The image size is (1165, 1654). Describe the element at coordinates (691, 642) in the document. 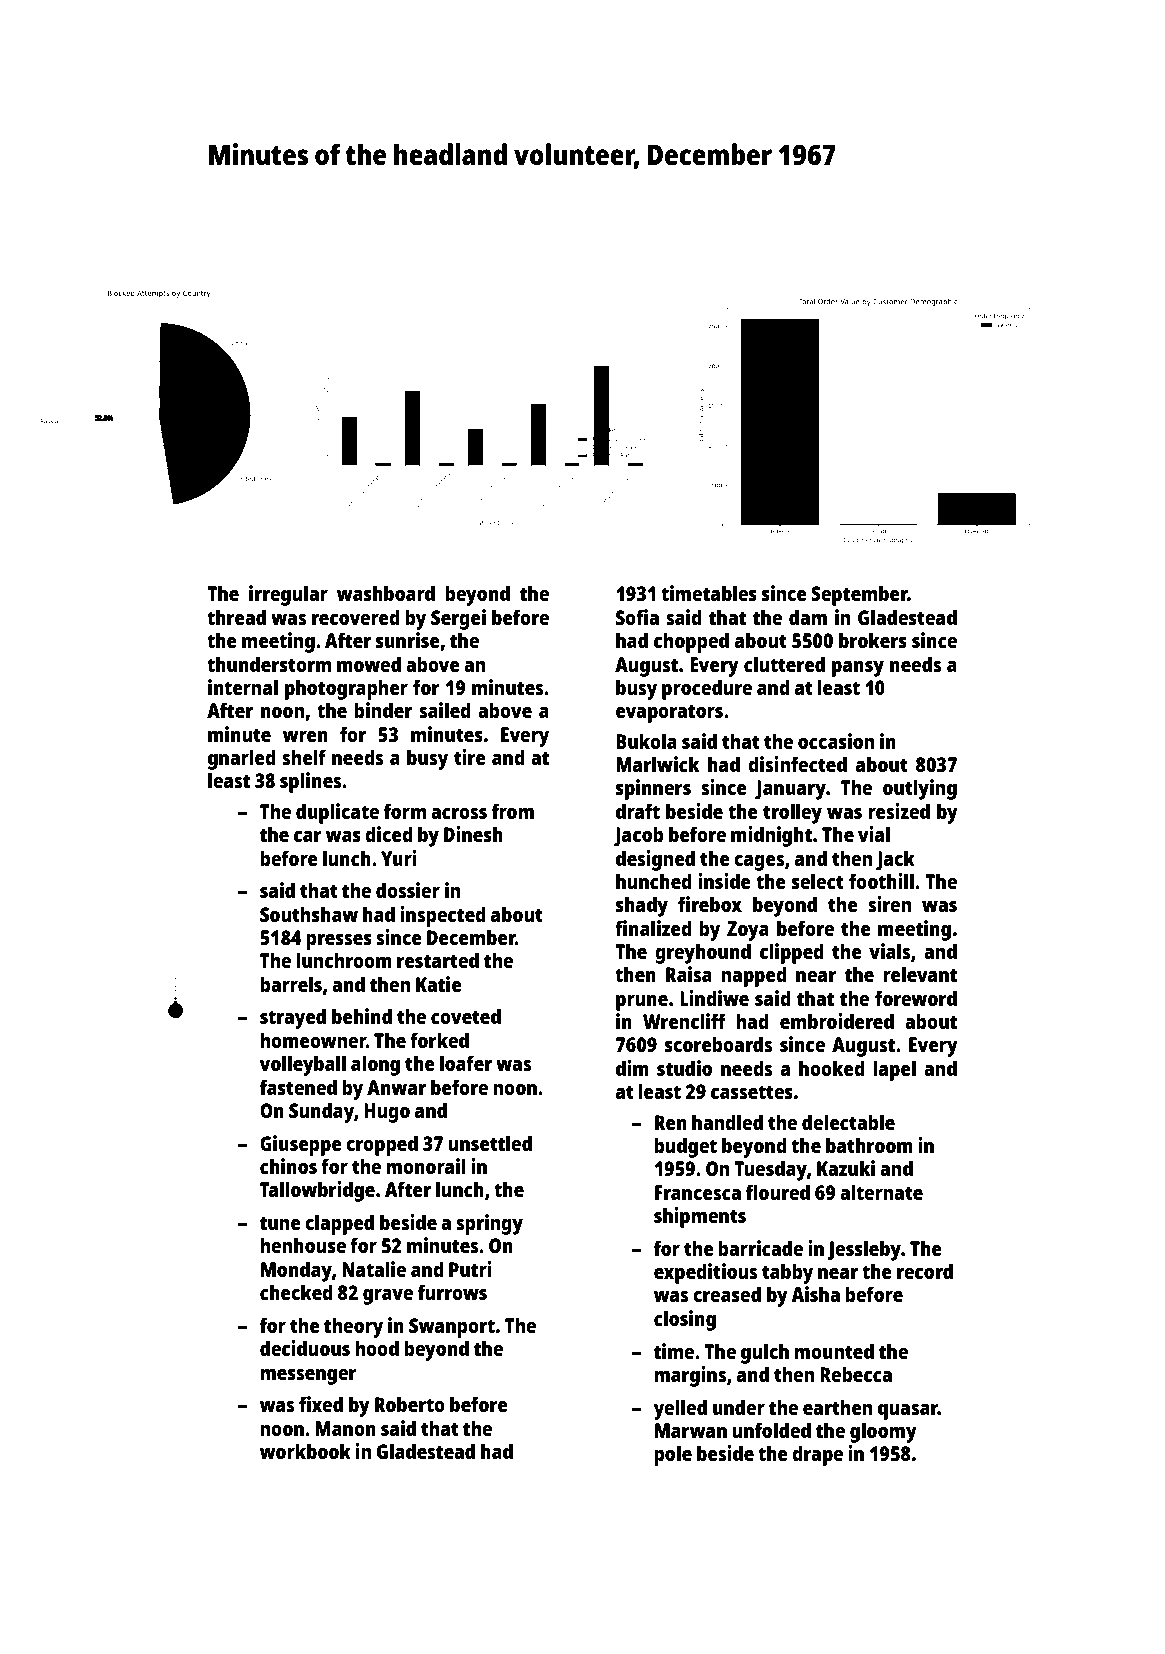

I see `chopped` at that location.
